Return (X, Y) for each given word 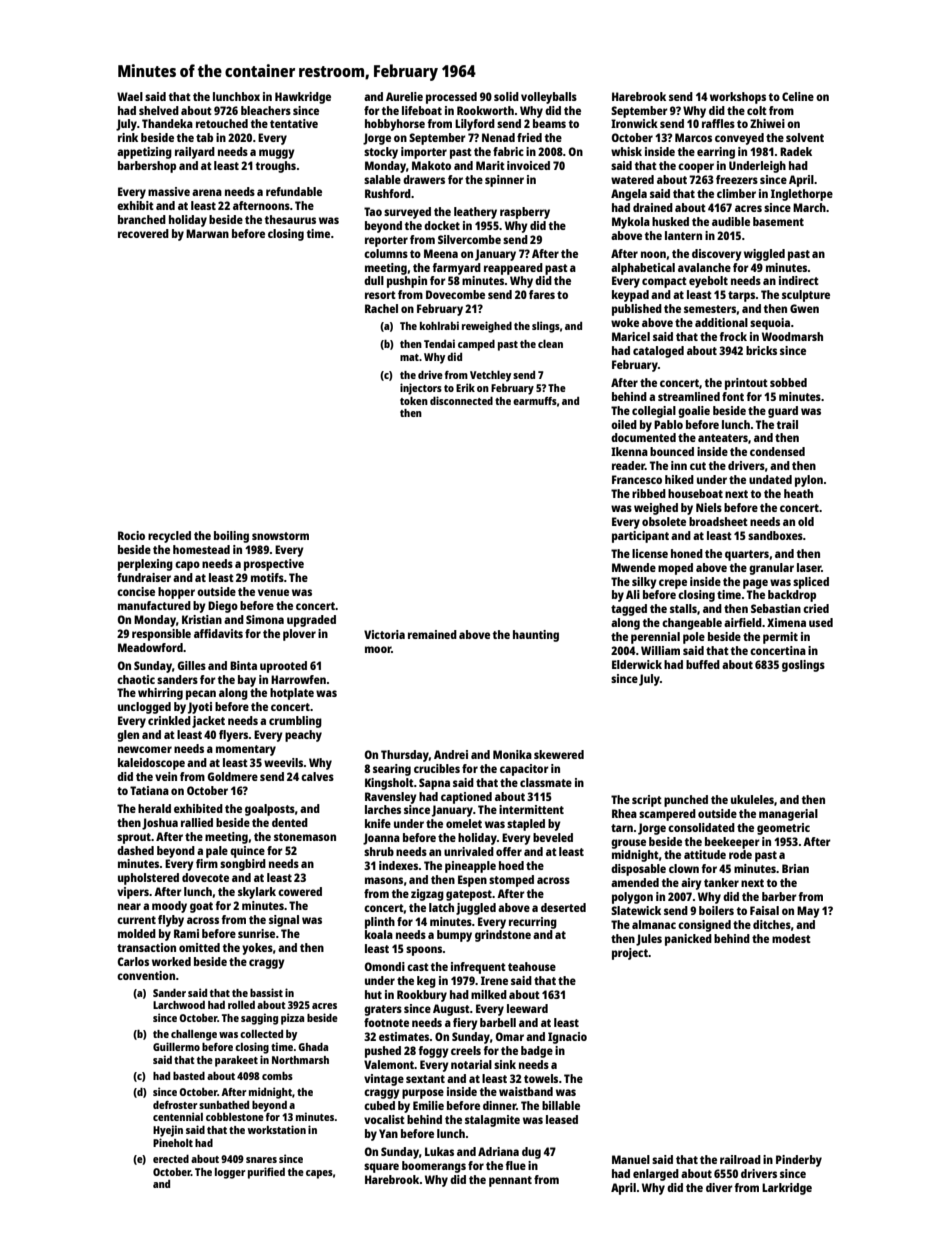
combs (277, 1076)
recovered (143, 233)
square (381, 1168)
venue (273, 592)
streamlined (689, 396)
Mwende (634, 567)
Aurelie (404, 96)
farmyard (456, 269)
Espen (472, 881)
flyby (171, 921)
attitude (705, 854)
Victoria (384, 634)
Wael (130, 96)
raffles (718, 123)
